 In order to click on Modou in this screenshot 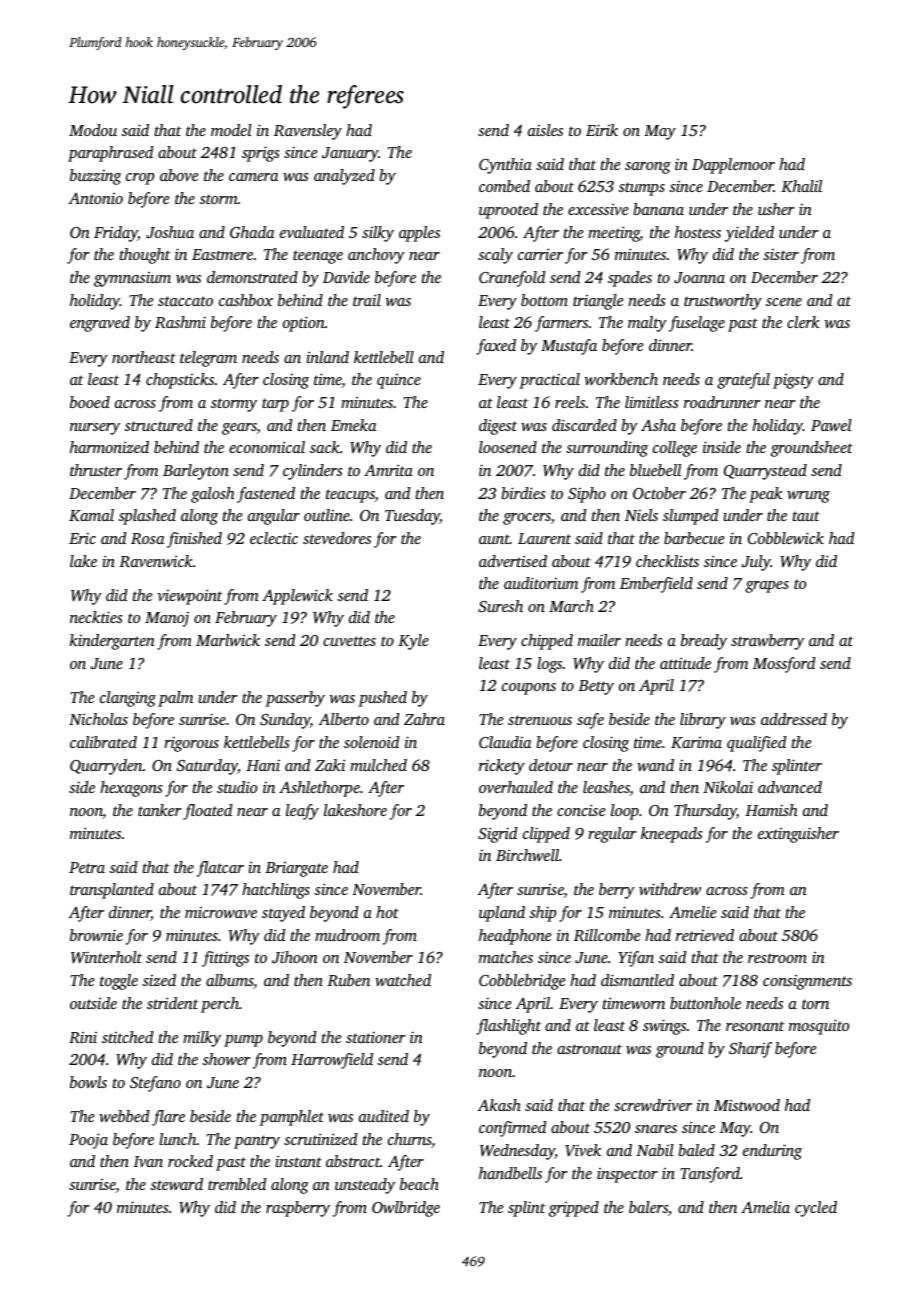, I will do `click(93, 130)`.
